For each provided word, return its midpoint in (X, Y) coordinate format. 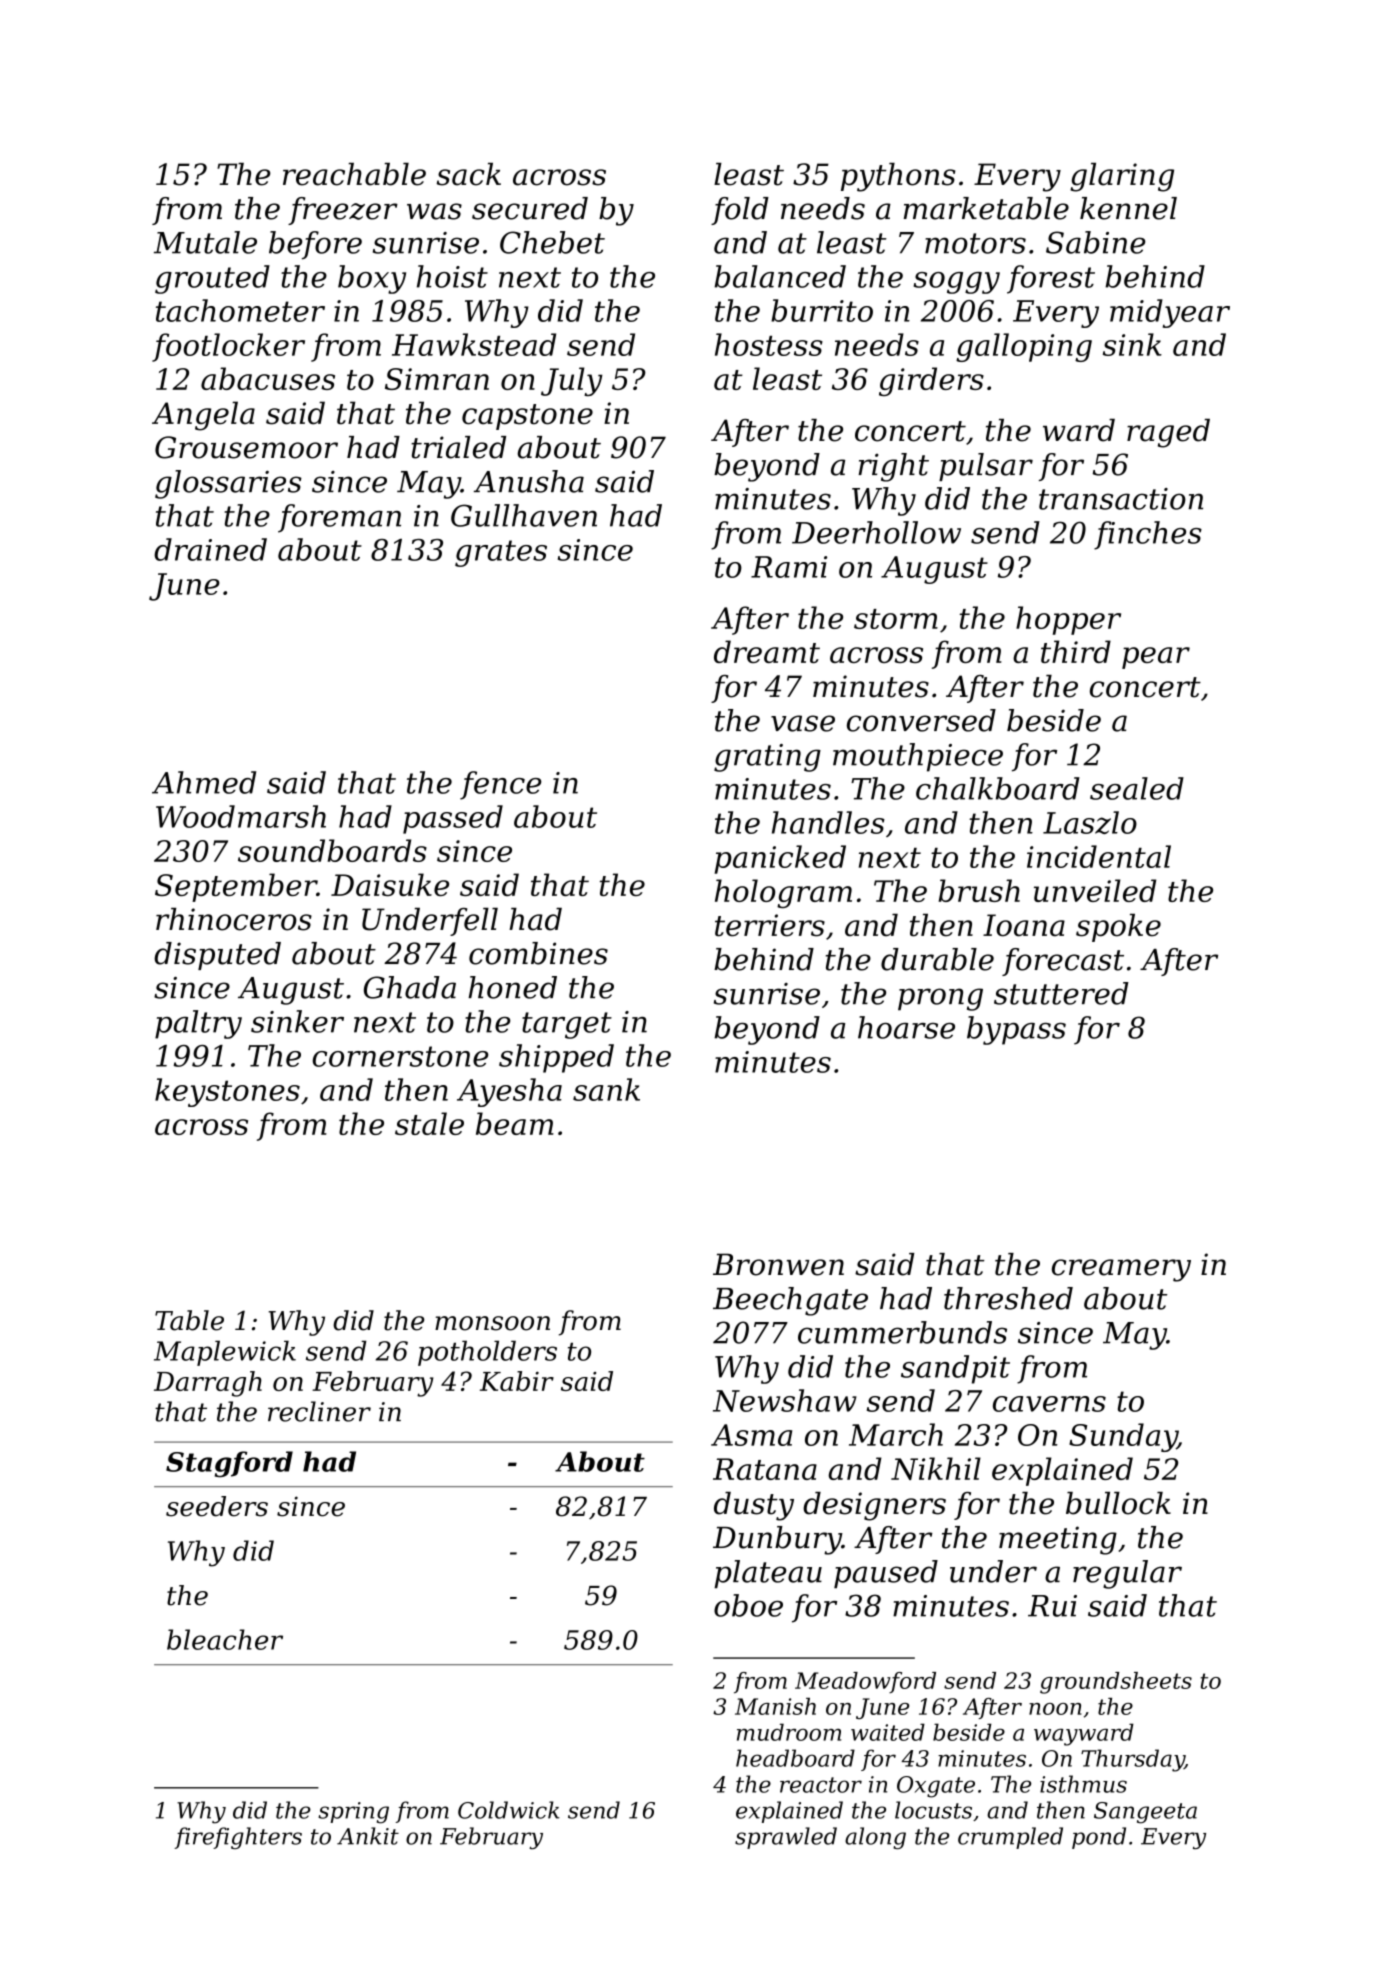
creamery (1121, 1270)
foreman (339, 518)
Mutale (205, 242)
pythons (898, 177)
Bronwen (778, 1264)
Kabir (517, 1381)
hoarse (906, 1027)
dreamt (767, 651)
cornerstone (400, 1056)
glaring (1122, 177)
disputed (217, 956)
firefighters (238, 1838)
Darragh (208, 1384)
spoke (1118, 927)
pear (1156, 658)
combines (538, 953)
